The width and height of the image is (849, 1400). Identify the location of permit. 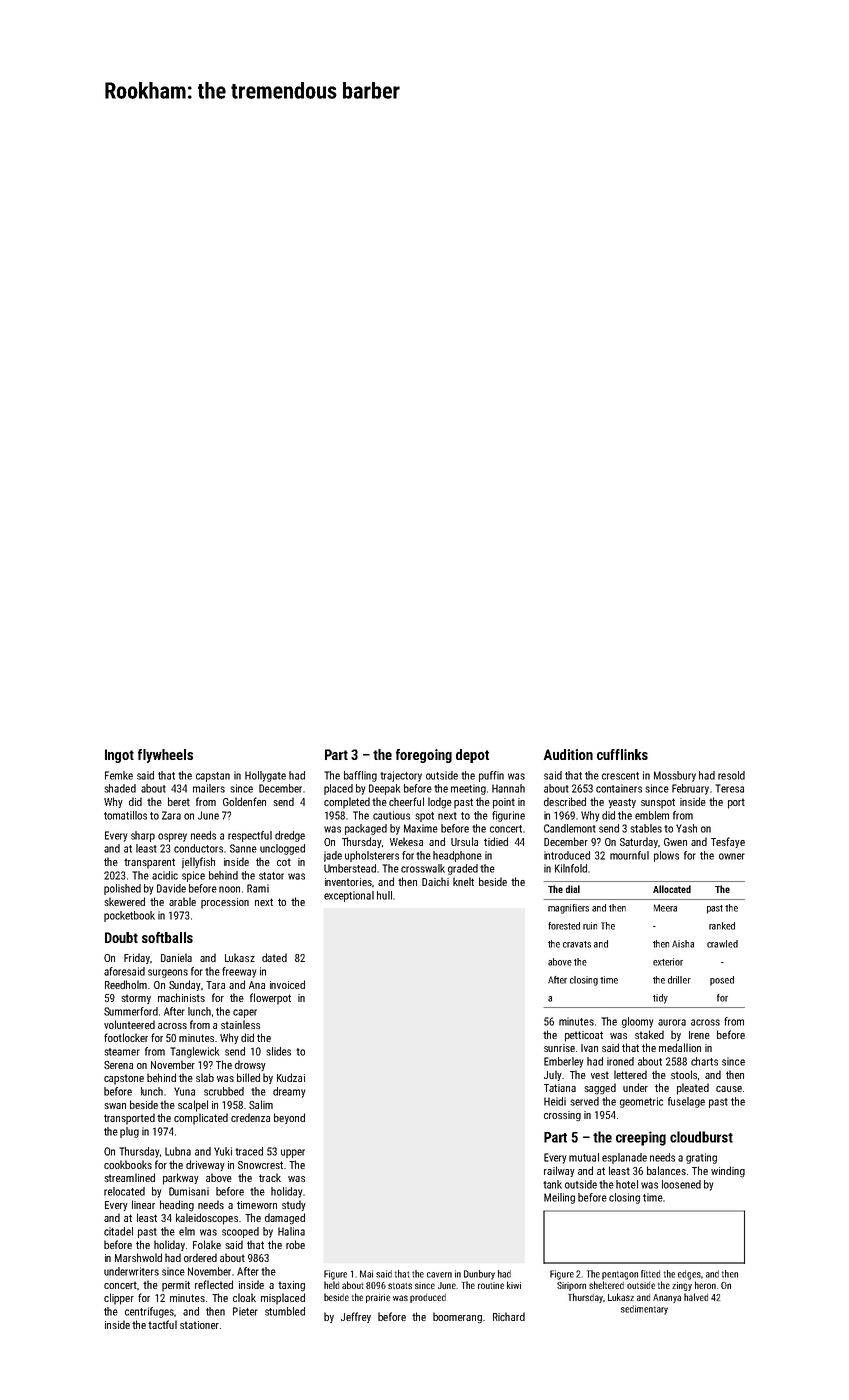
(176, 1286).
